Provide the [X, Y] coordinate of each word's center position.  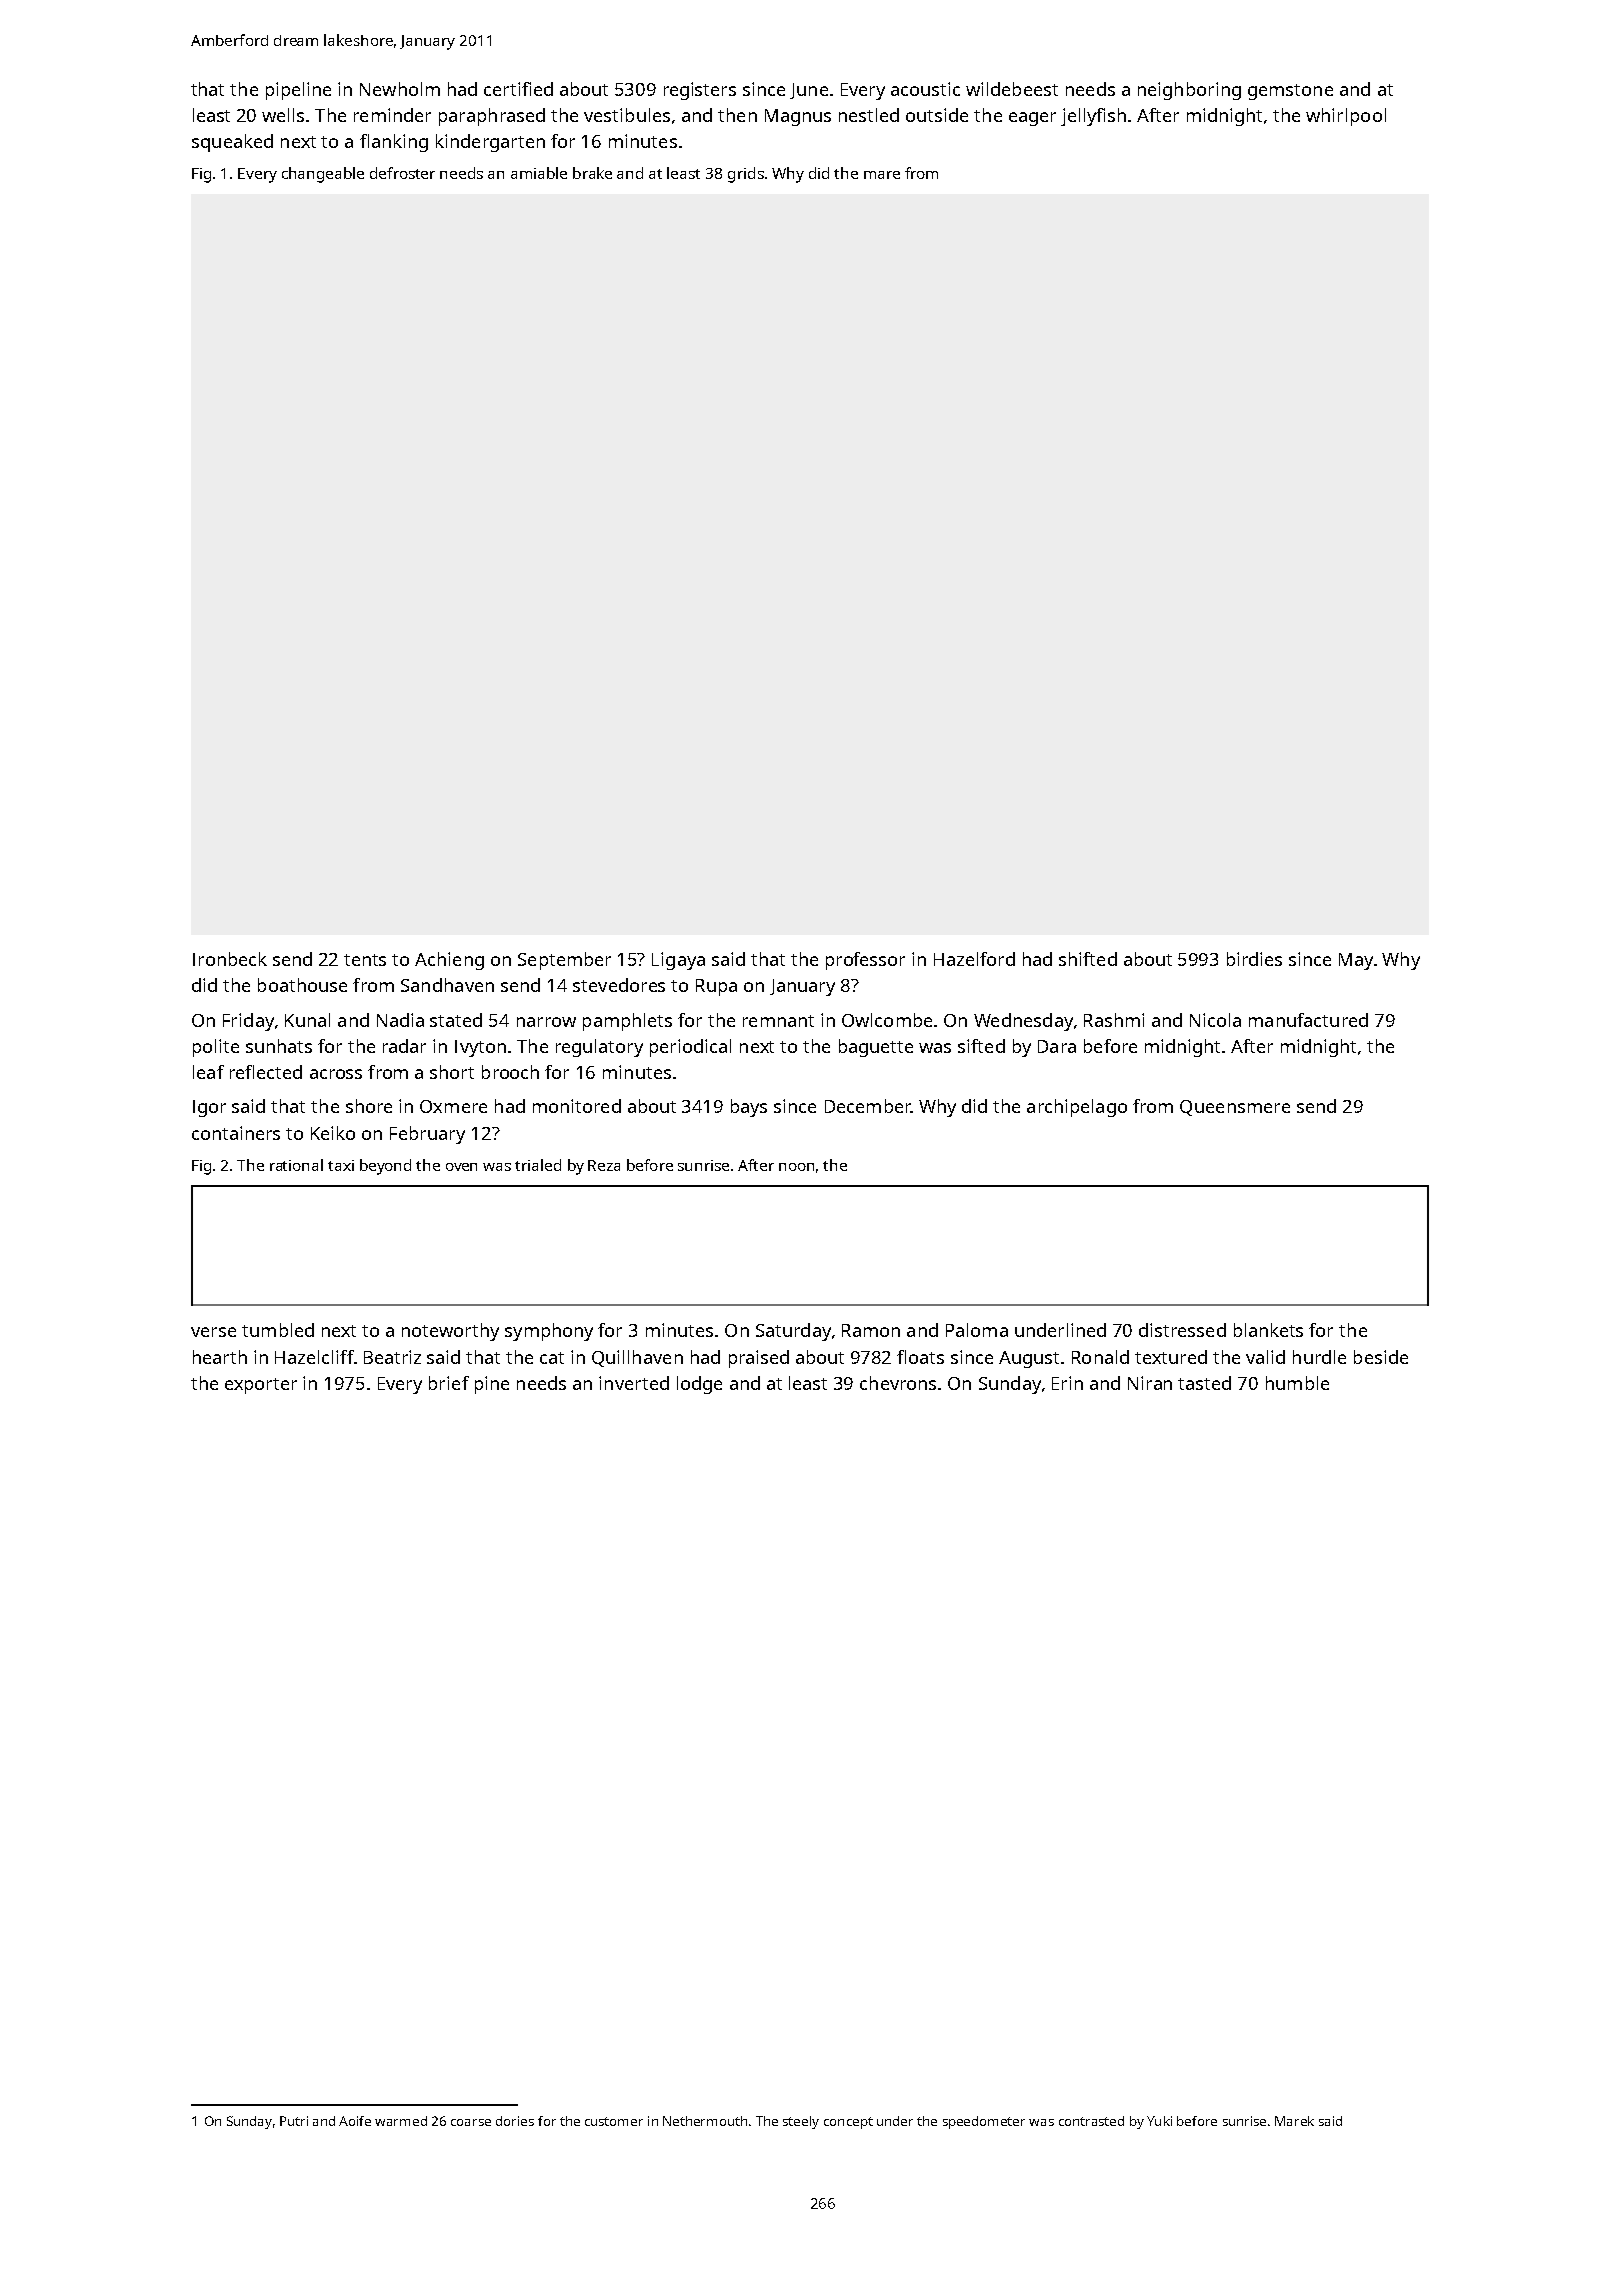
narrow [546, 1022]
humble [1297, 1383]
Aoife [355, 2121]
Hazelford [974, 959]
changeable [323, 175]
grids [746, 175]
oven [461, 1167]
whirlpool [1346, 117]
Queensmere [1235, 1108]
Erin [1067, 1383]
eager [1032, 119]
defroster [402, 173]
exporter [261, 1386]
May [1356, 961]
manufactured [1308, 1020]
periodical [690, 1048]
